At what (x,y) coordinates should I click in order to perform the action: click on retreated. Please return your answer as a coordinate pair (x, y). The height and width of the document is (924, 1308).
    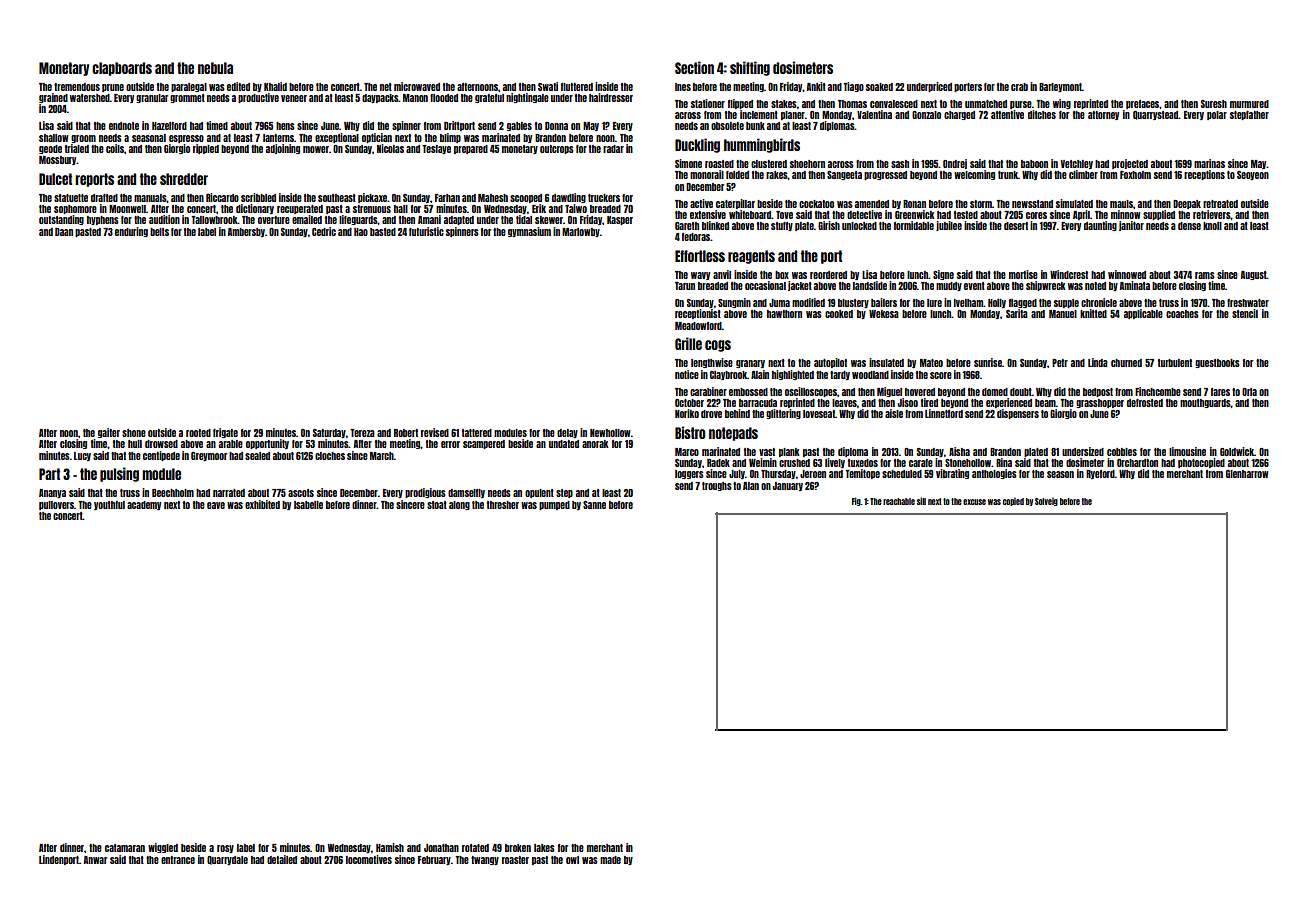
    Looking at the image, I should click on (1220, 204).
